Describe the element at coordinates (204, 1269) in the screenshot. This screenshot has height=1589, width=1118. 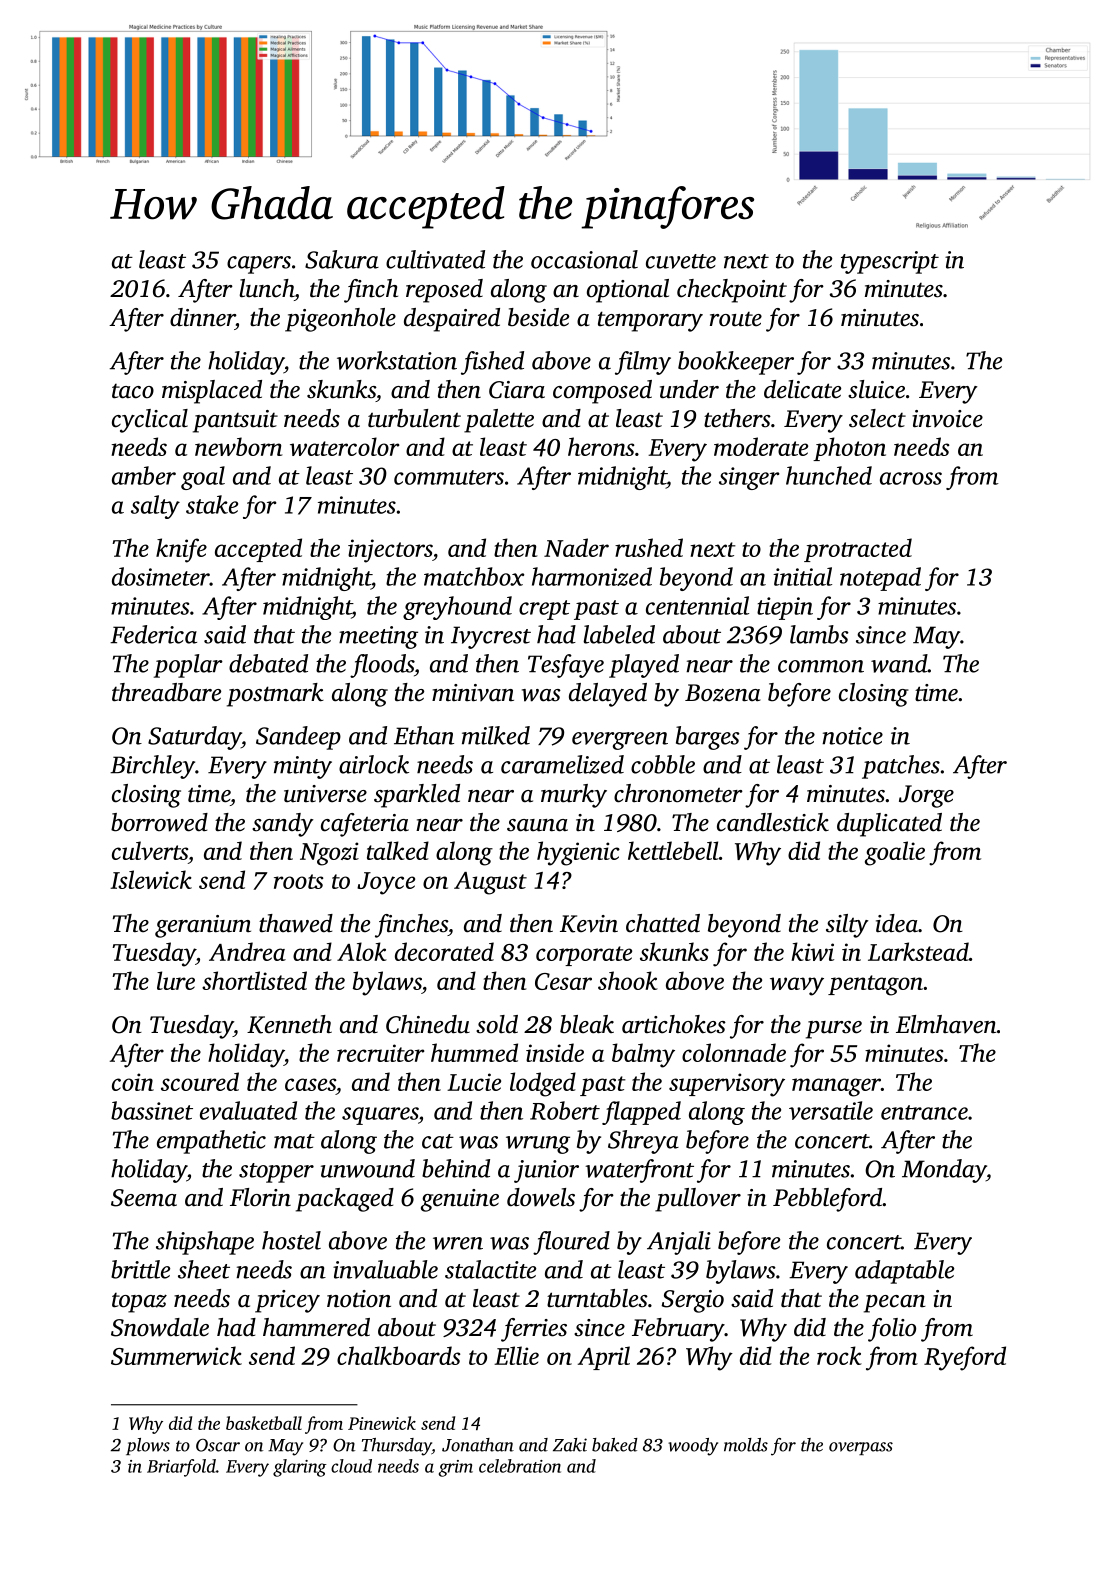
I see `sheet` at that location.
